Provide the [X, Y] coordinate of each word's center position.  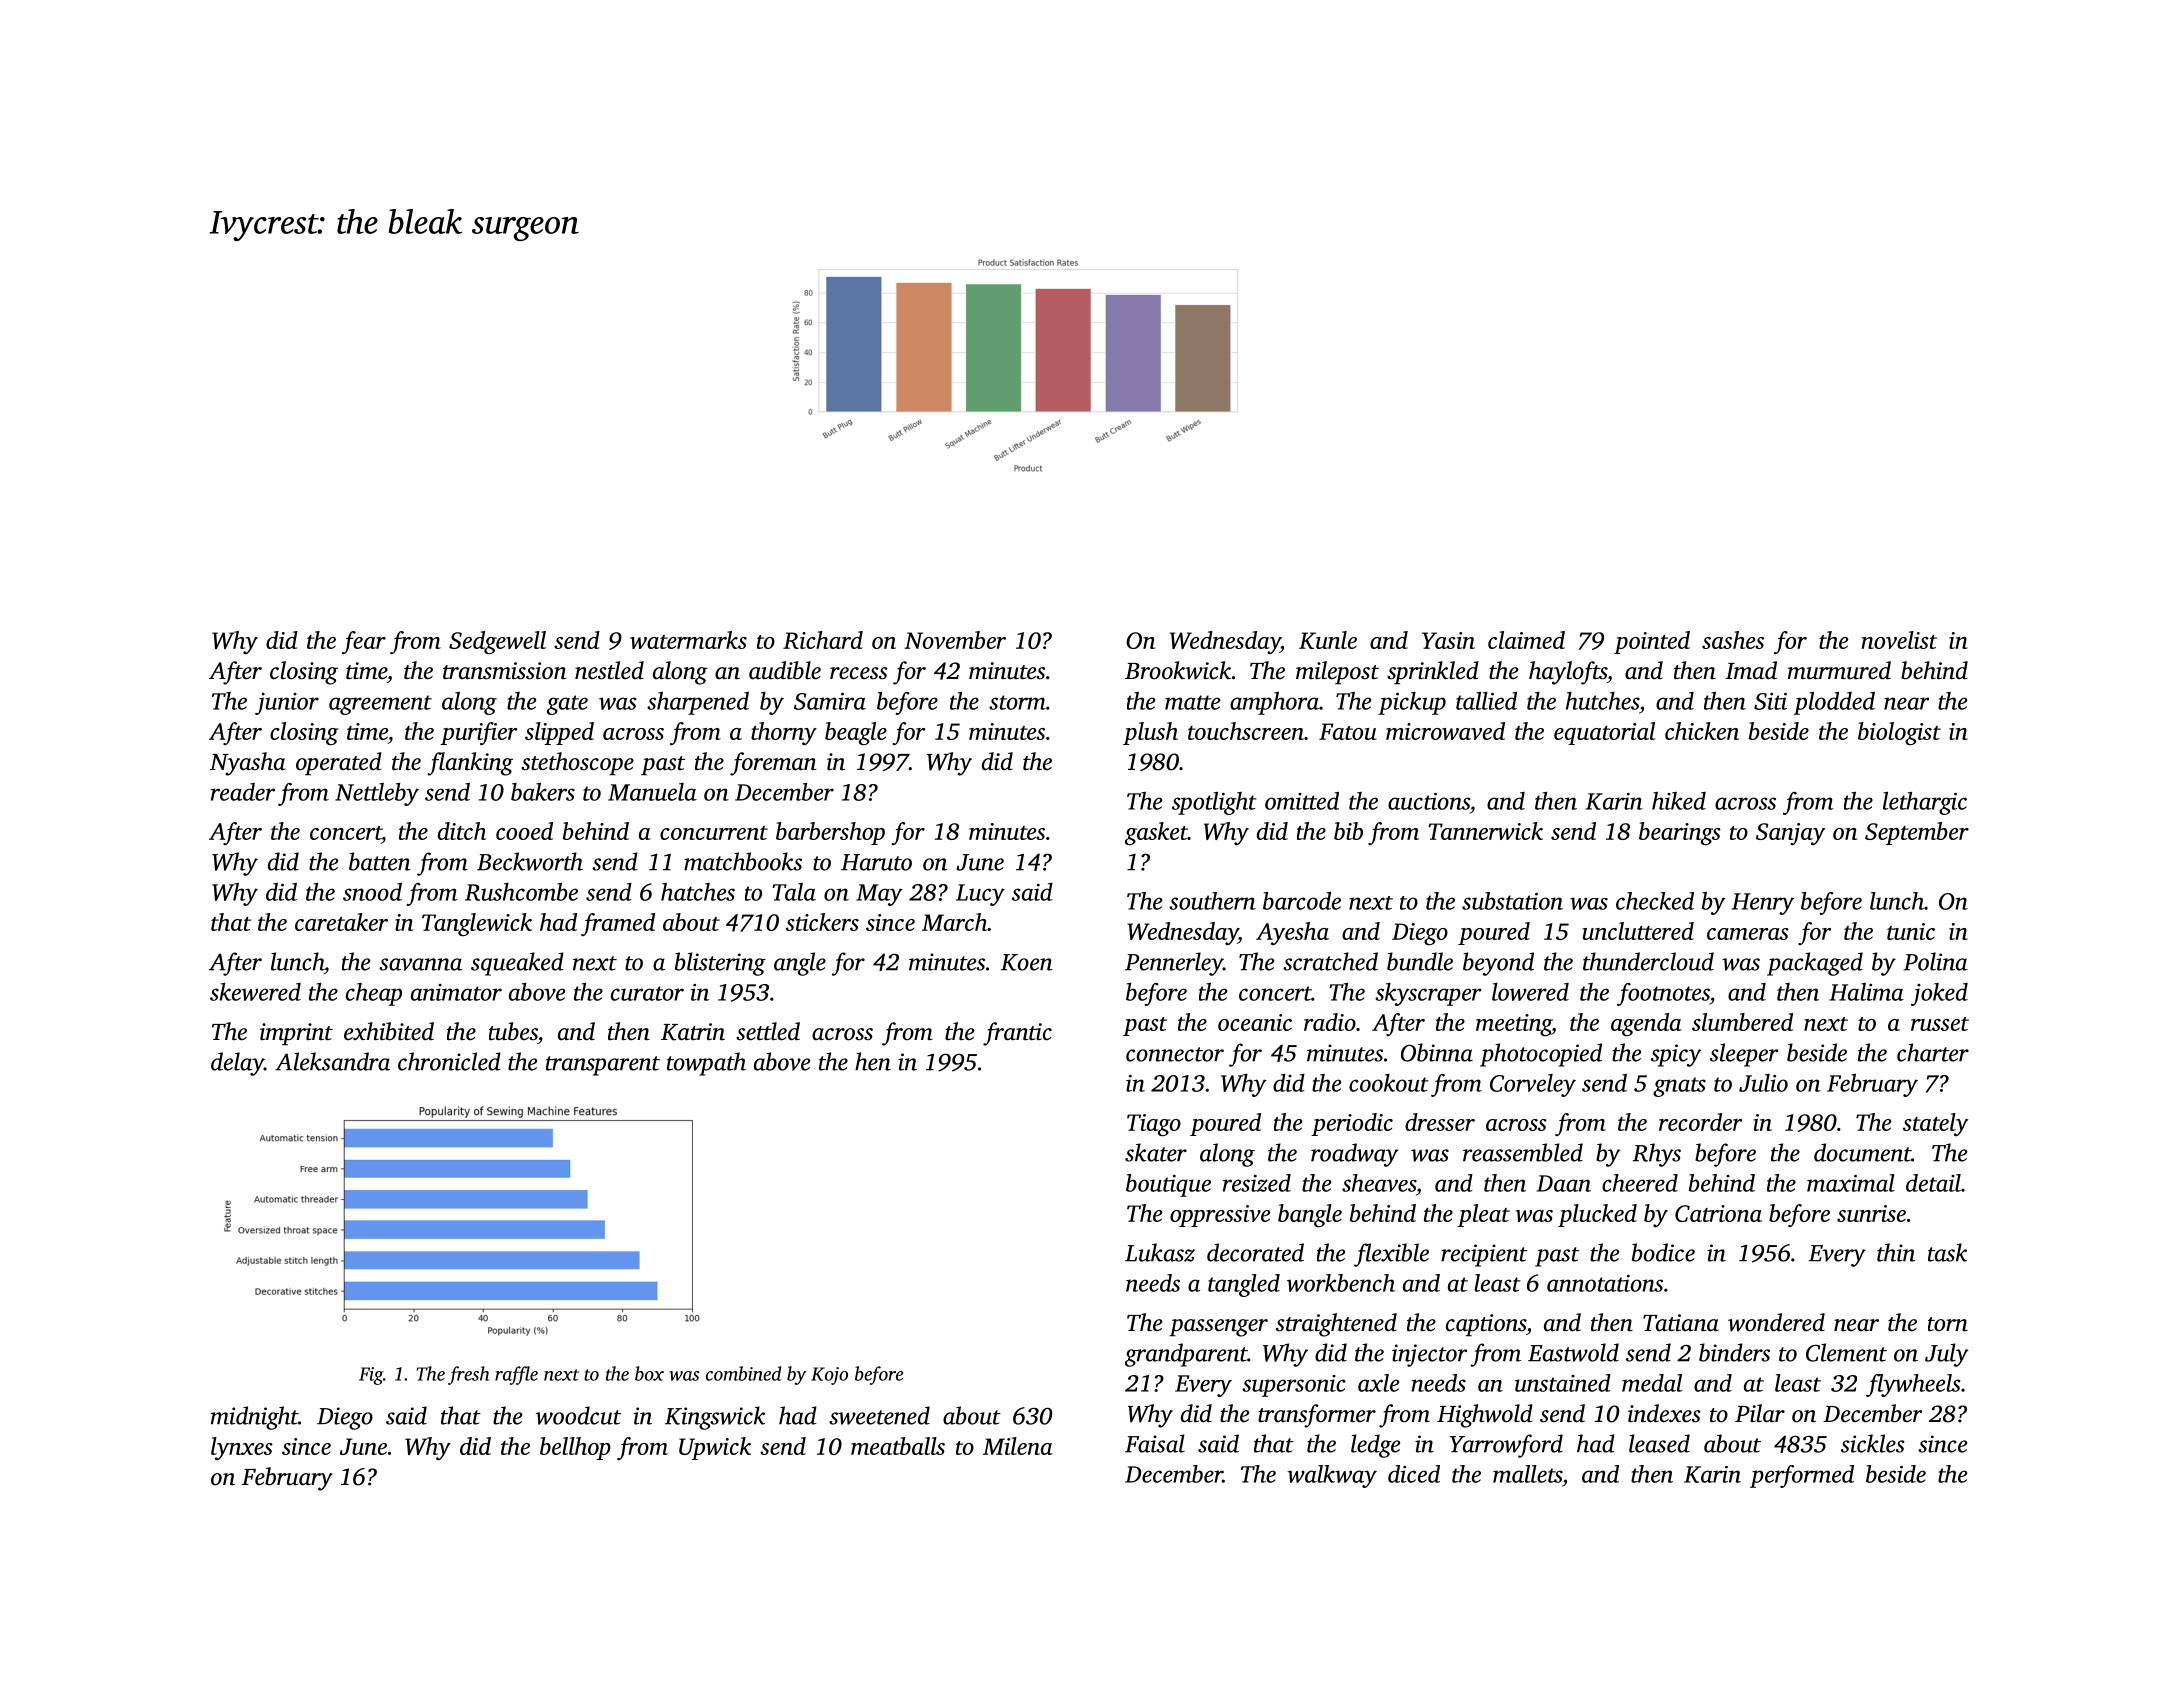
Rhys [1657, 1155]
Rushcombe [521, 892]
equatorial [1604, 733]
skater [1156, 1152]
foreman [773, 764]
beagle [856, 733]
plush [1150, 733]
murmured [1839, 670]
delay [237, 1064]
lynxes [242, 1448]
